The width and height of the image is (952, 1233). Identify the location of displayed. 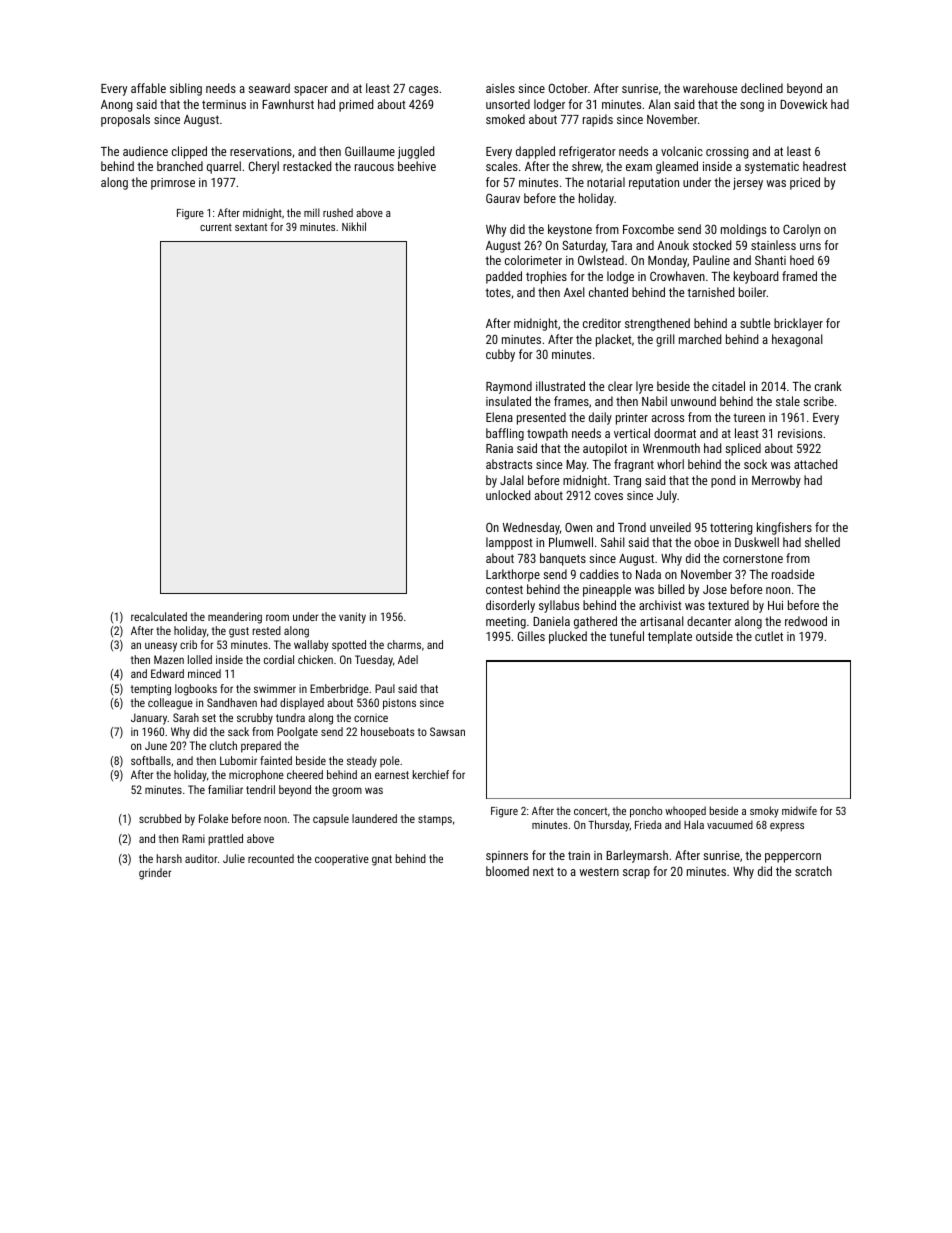
(302, 704).
